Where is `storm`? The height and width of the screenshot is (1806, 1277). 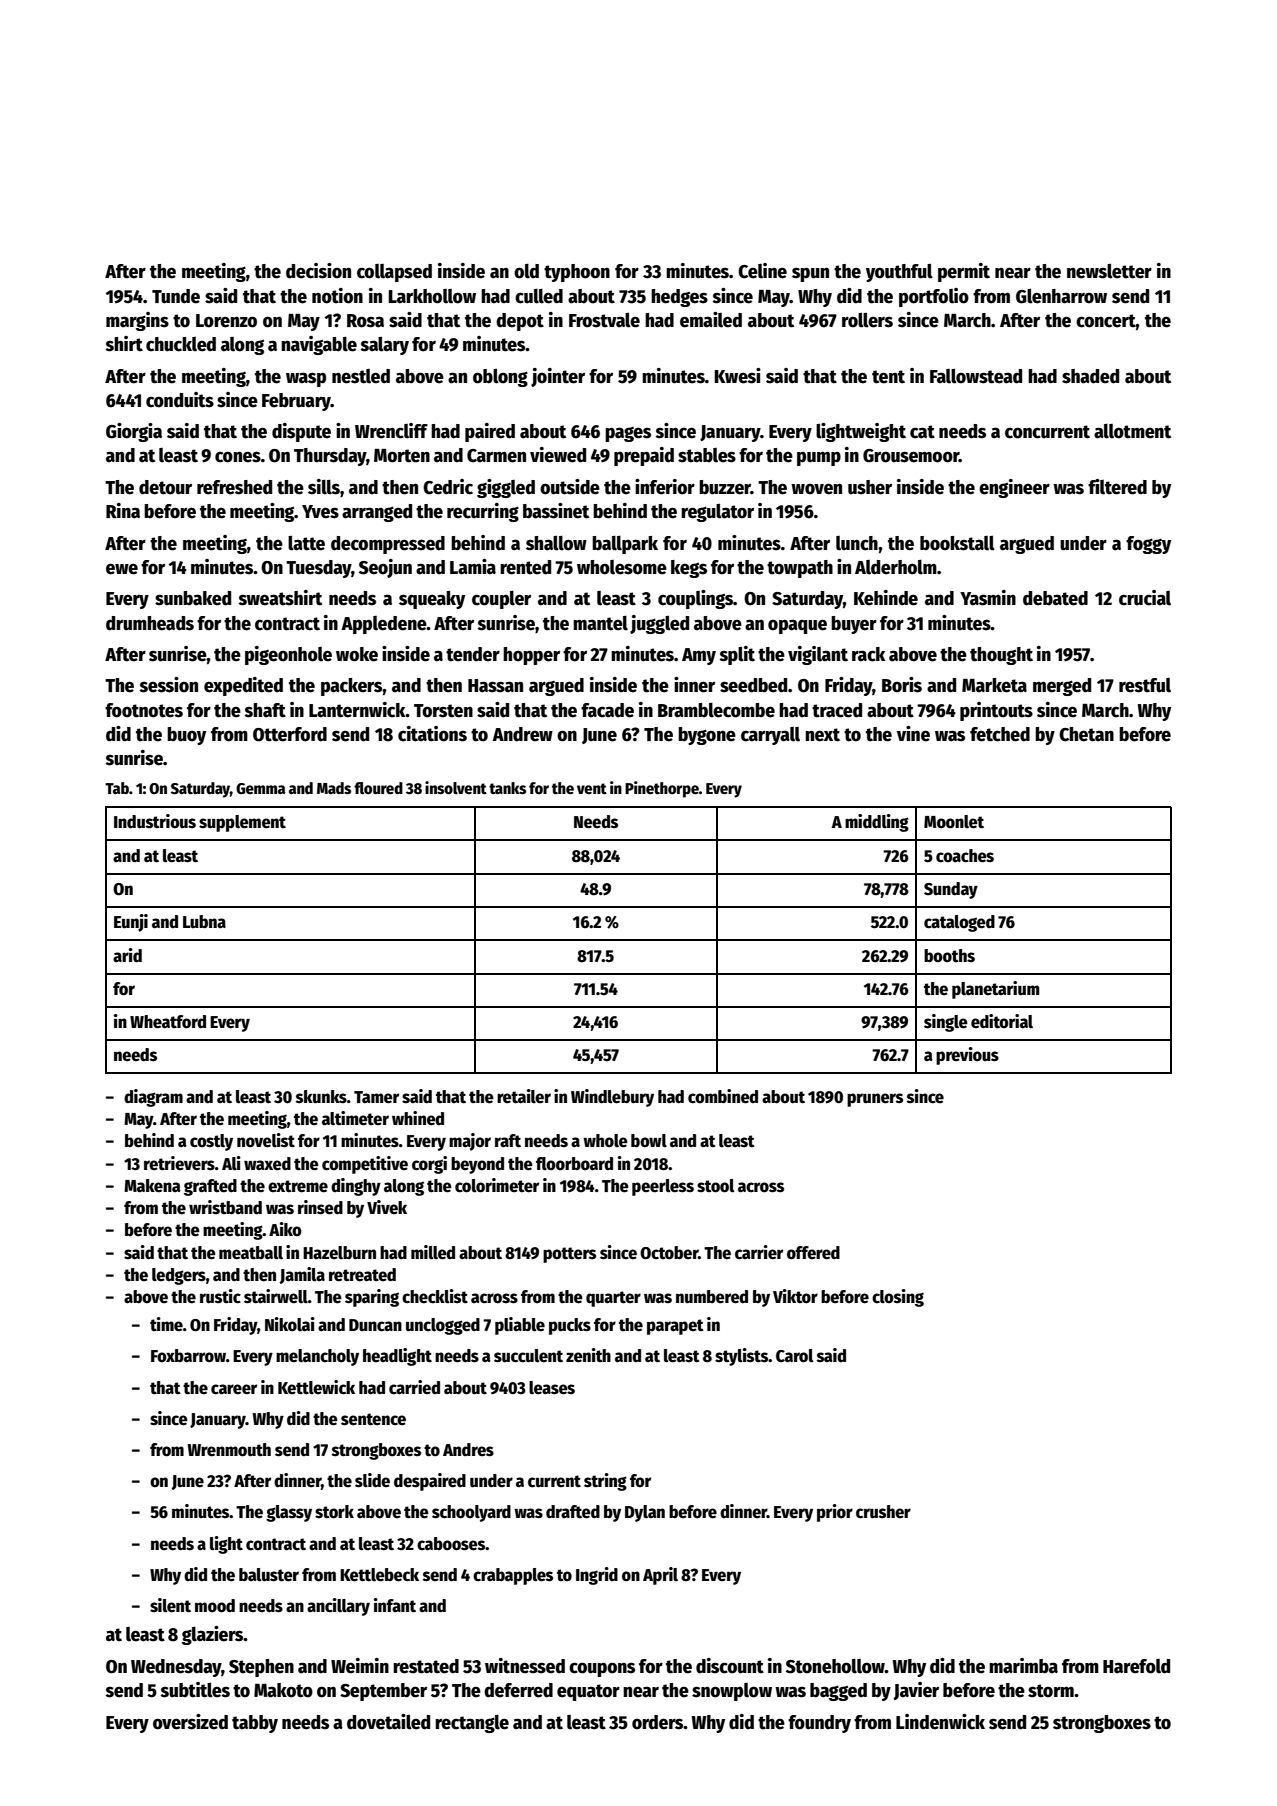 storm is located at coordinates (1051, 1691).
